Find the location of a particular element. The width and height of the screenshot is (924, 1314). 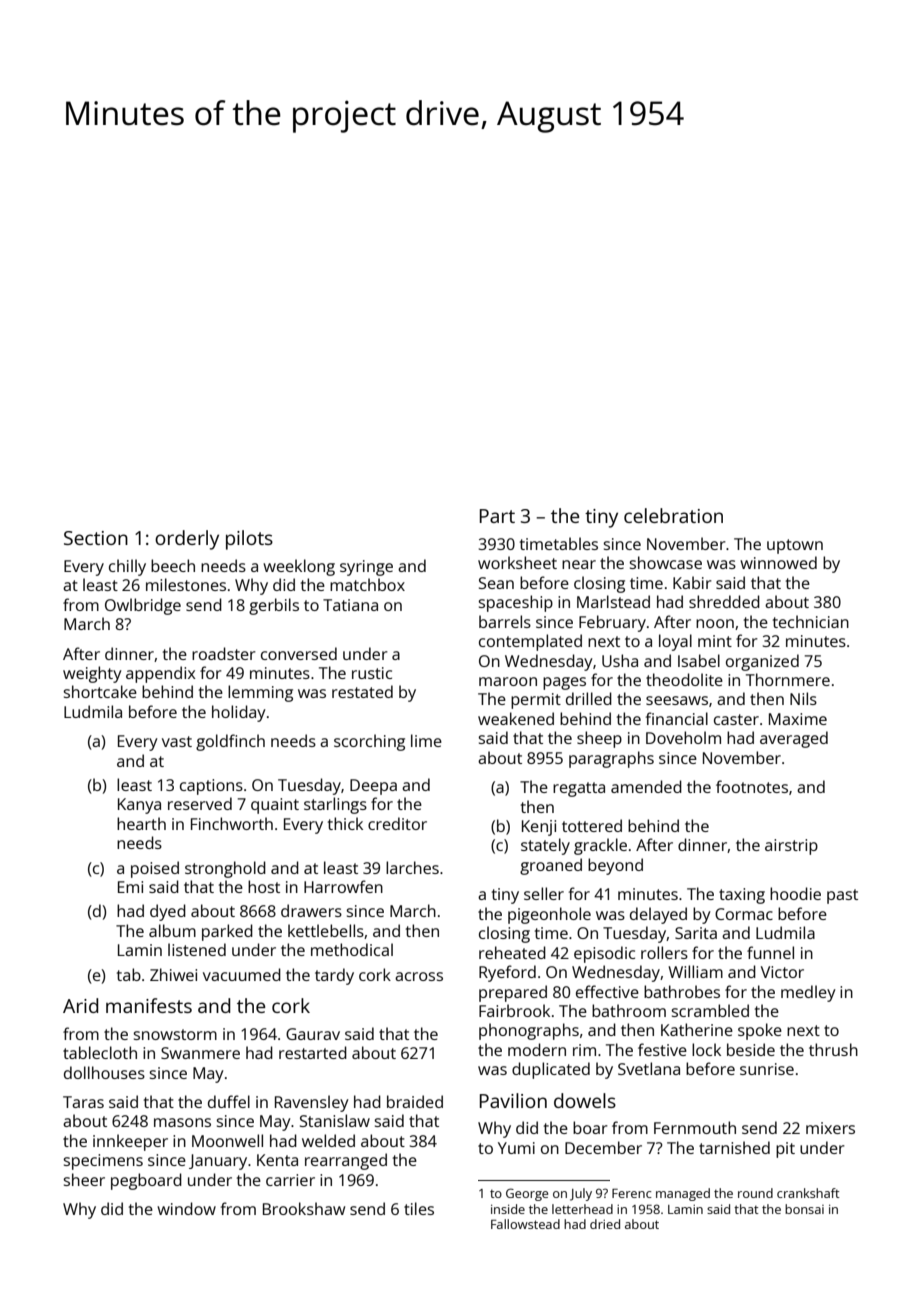

theodolite is located at coordinates (684, 679).
